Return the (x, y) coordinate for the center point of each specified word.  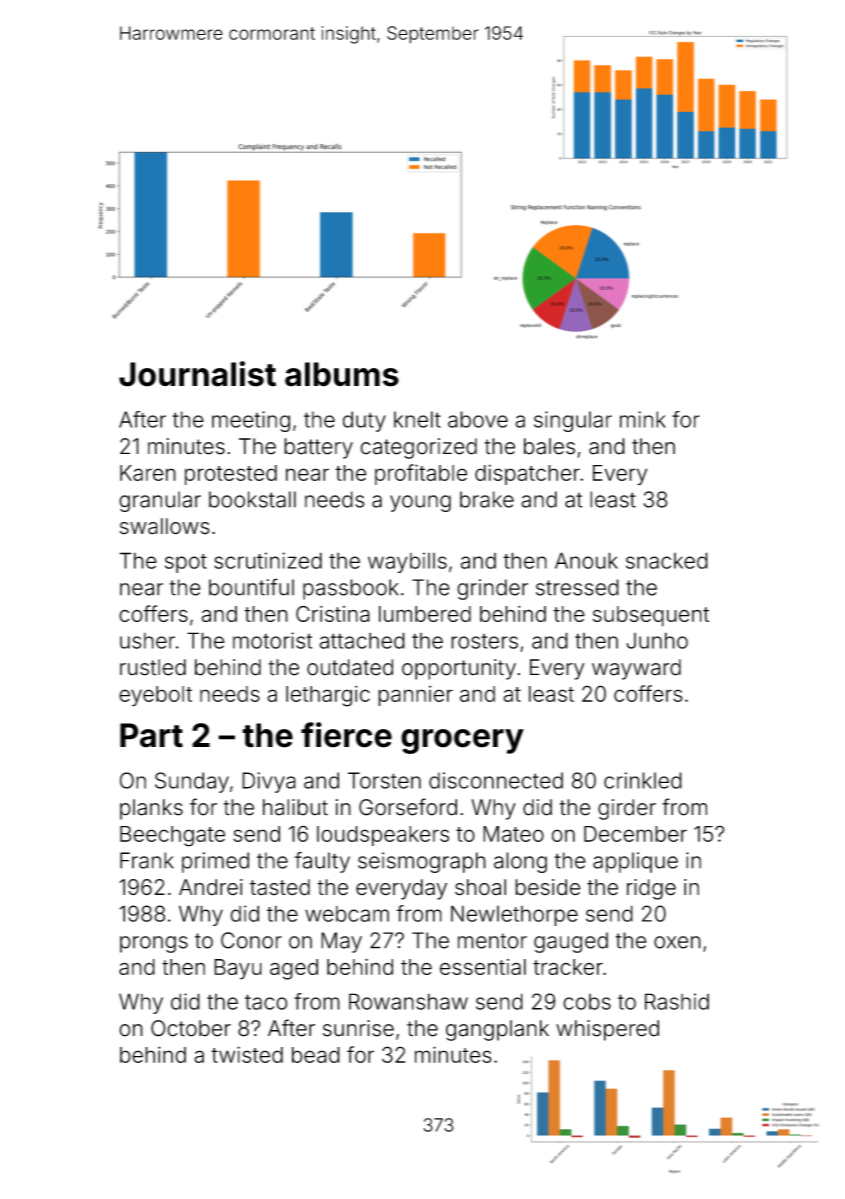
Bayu (238, 969)
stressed (577, 587)
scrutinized (268, 560)
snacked (667, 560)
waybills (407, 562)
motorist (272, 640)
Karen (148, 473)
